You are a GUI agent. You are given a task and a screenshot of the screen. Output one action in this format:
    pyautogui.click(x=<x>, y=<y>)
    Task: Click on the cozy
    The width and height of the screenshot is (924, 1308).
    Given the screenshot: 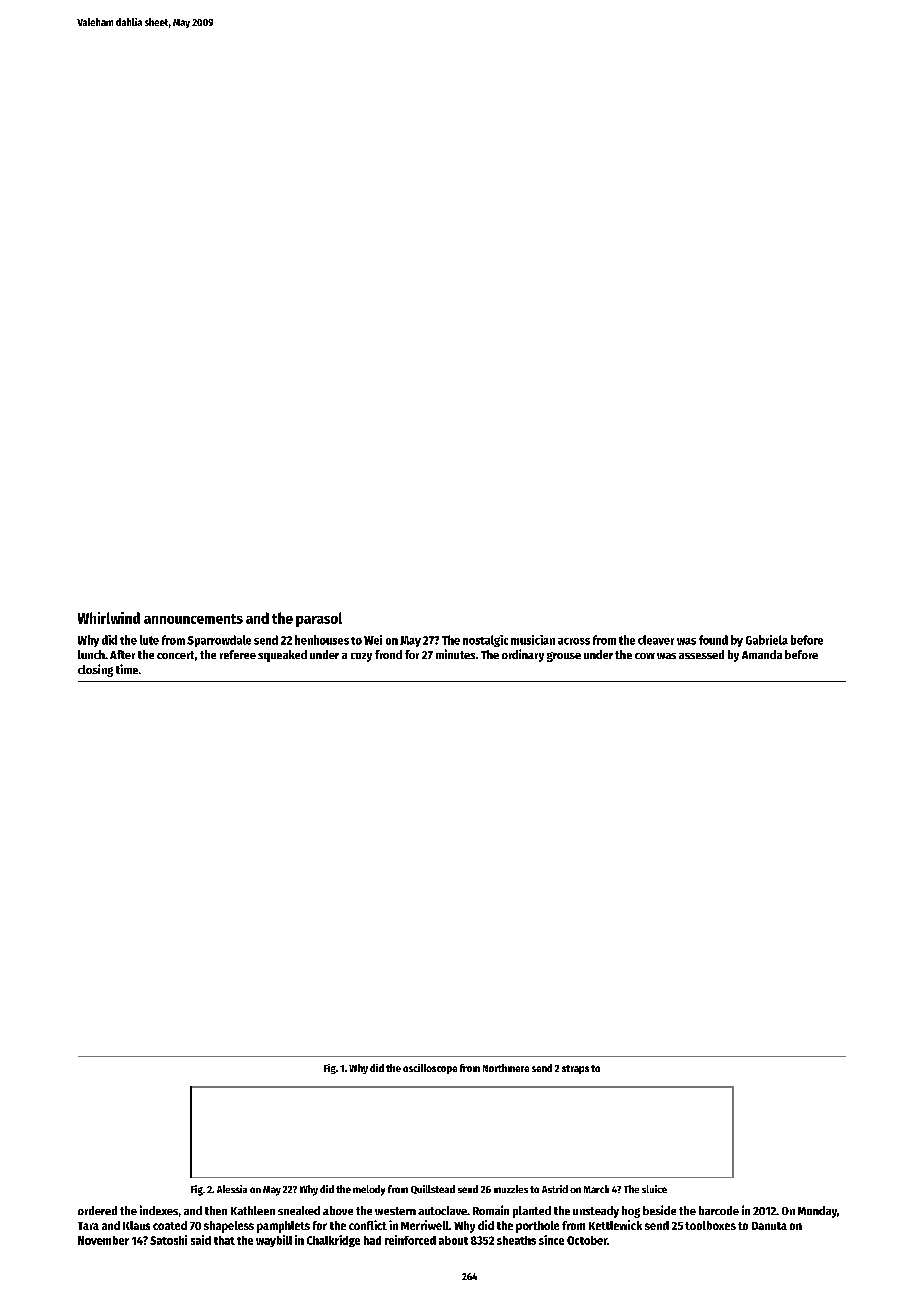 What is the action you would take?
    pyautogui.click(x=361, y=657)
